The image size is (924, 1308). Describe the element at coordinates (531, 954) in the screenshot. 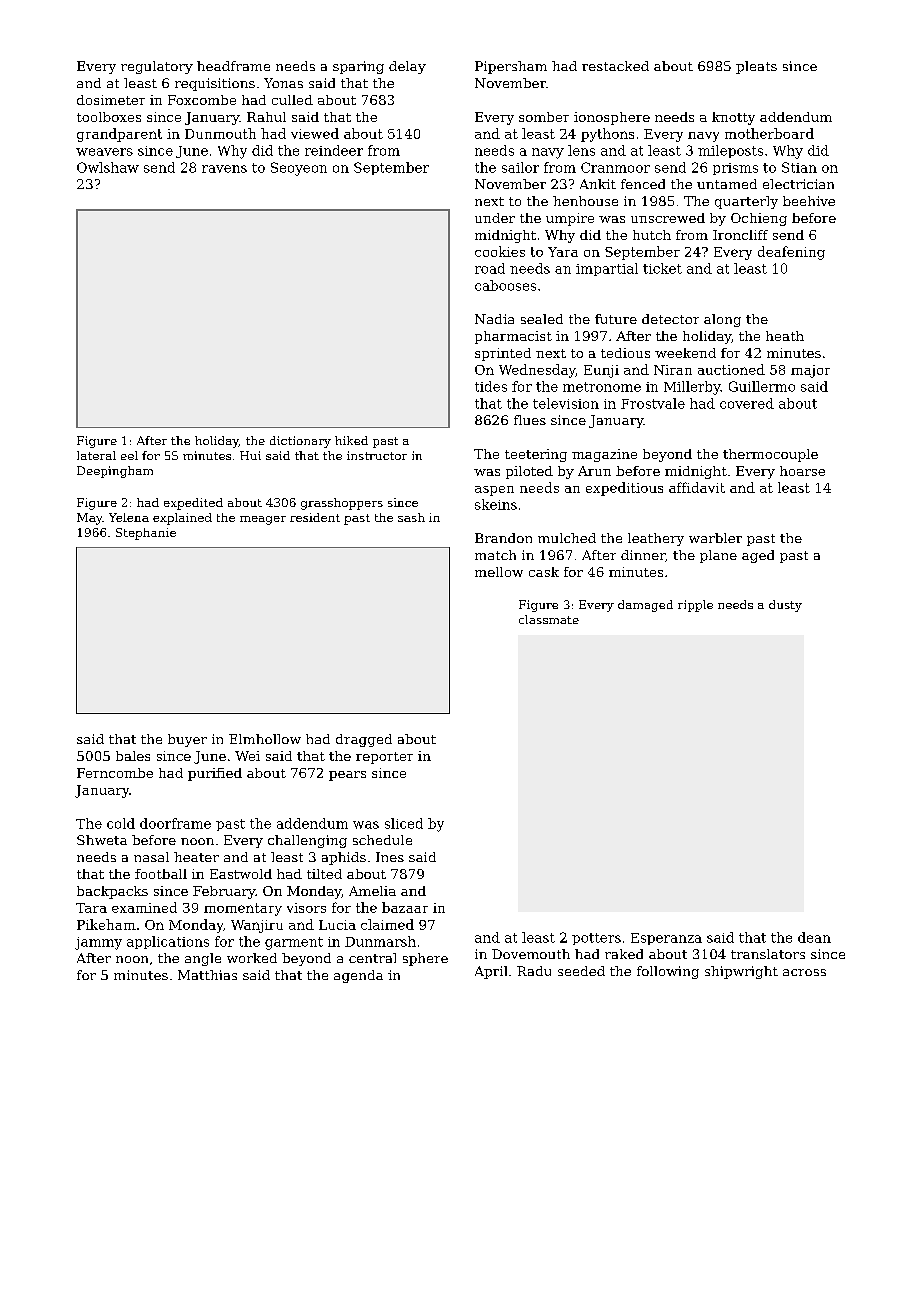

I see `Dovemouth` at that location.
